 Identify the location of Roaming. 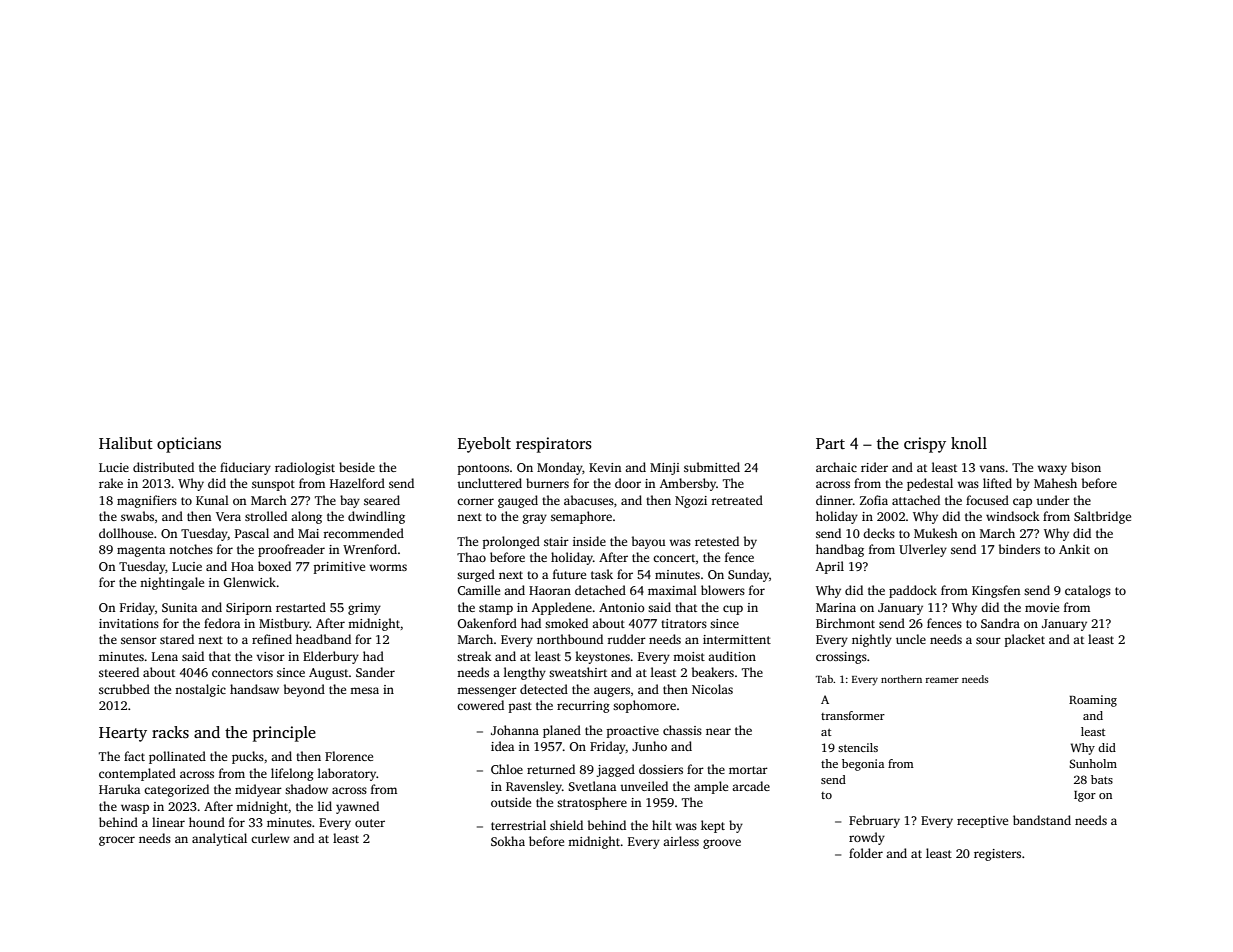
(1093, 701).
